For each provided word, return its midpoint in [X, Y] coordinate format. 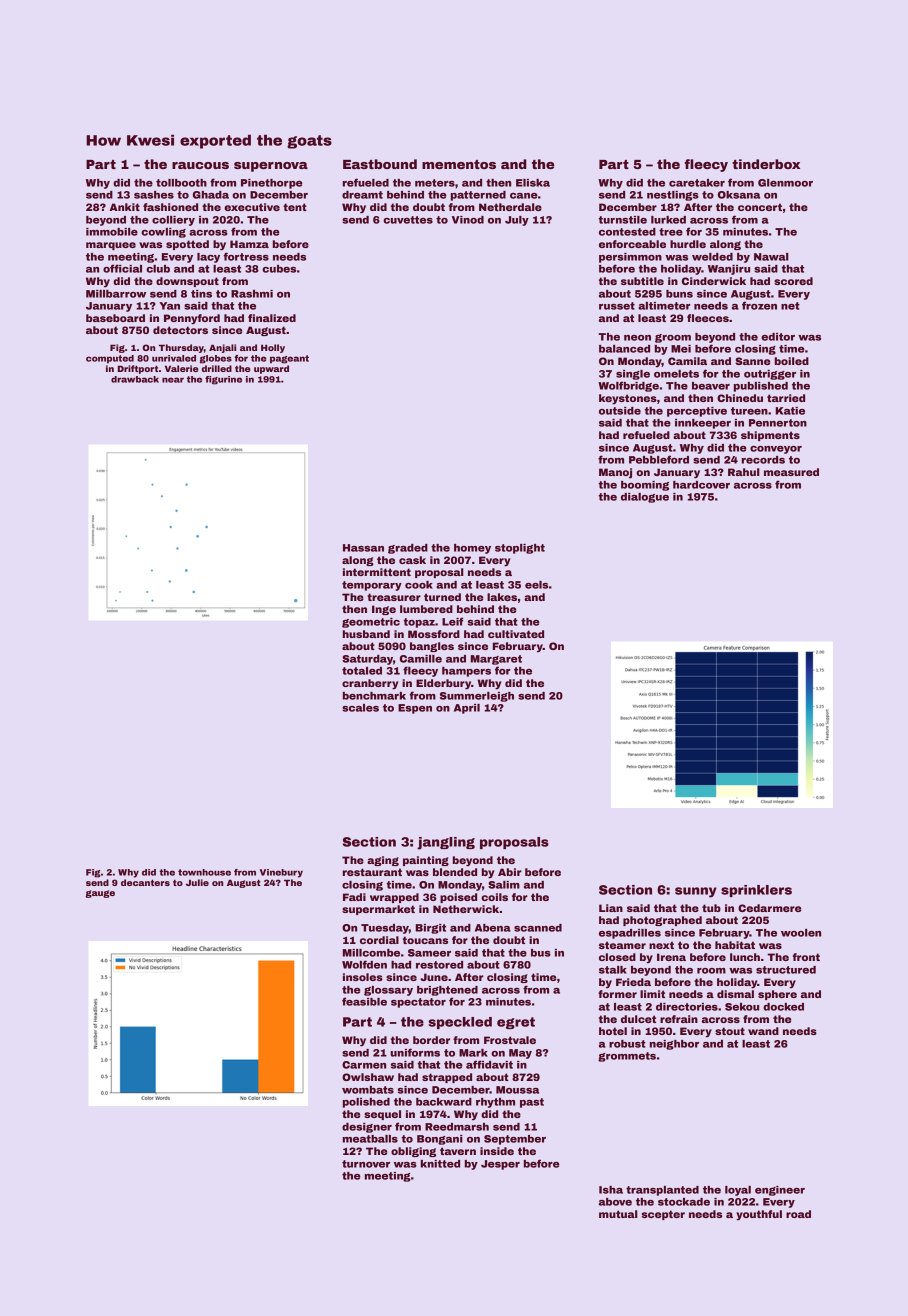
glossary [388, 991]
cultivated [516, 634]
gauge [100, 894]
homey [472, 549]
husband [366, 634]
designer [367, 1128]
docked [783, 1007]
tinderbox [766, 164]
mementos [459, 164]
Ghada [211, 195]
